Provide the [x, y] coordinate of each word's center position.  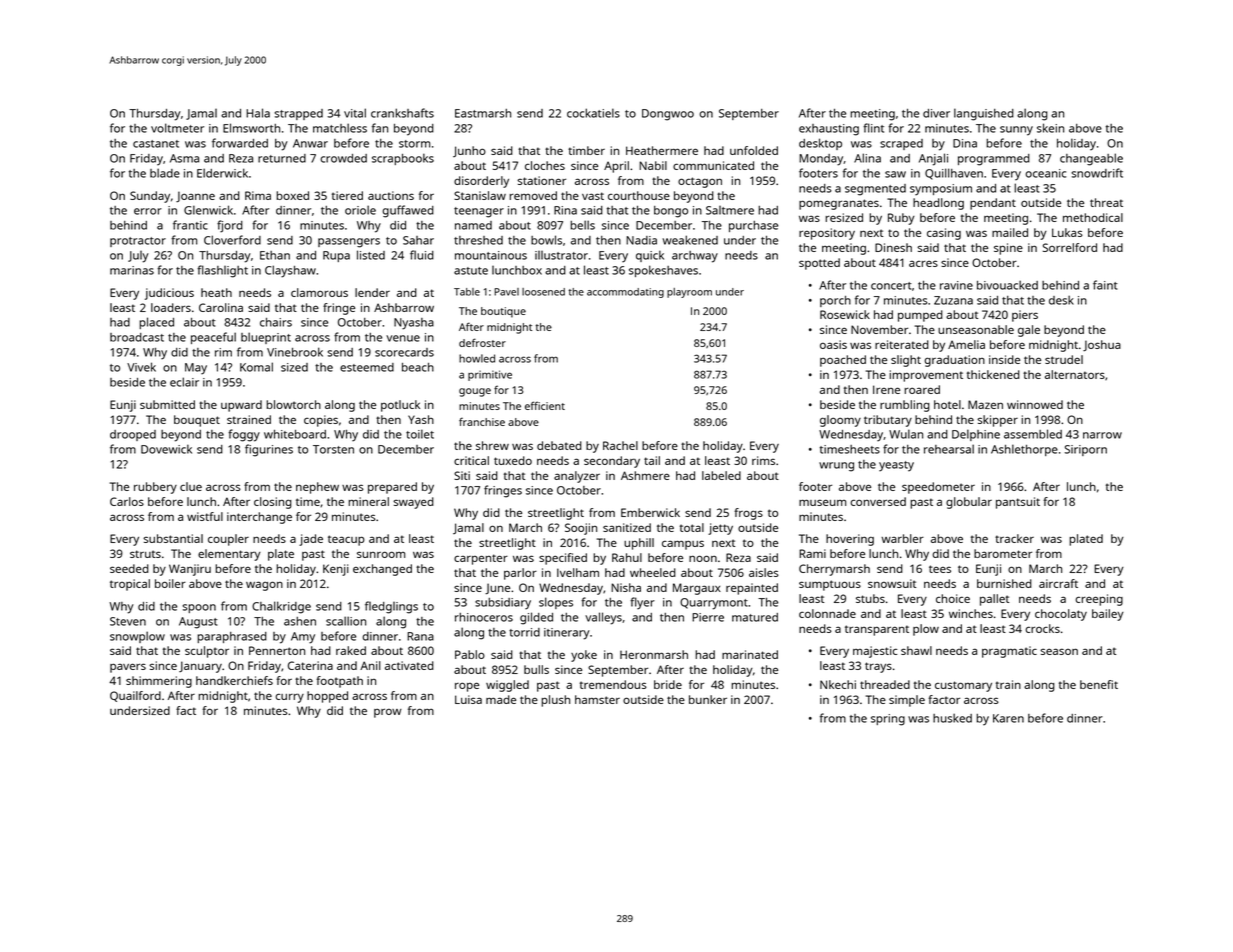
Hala [258, 113]
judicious [169, 294]
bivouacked [1007, 285]
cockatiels [593, 113]
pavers [128, 668]
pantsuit [1018, 503]
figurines [269, 450]
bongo [671, 212]
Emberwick [650, 512]
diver [936, 113]
